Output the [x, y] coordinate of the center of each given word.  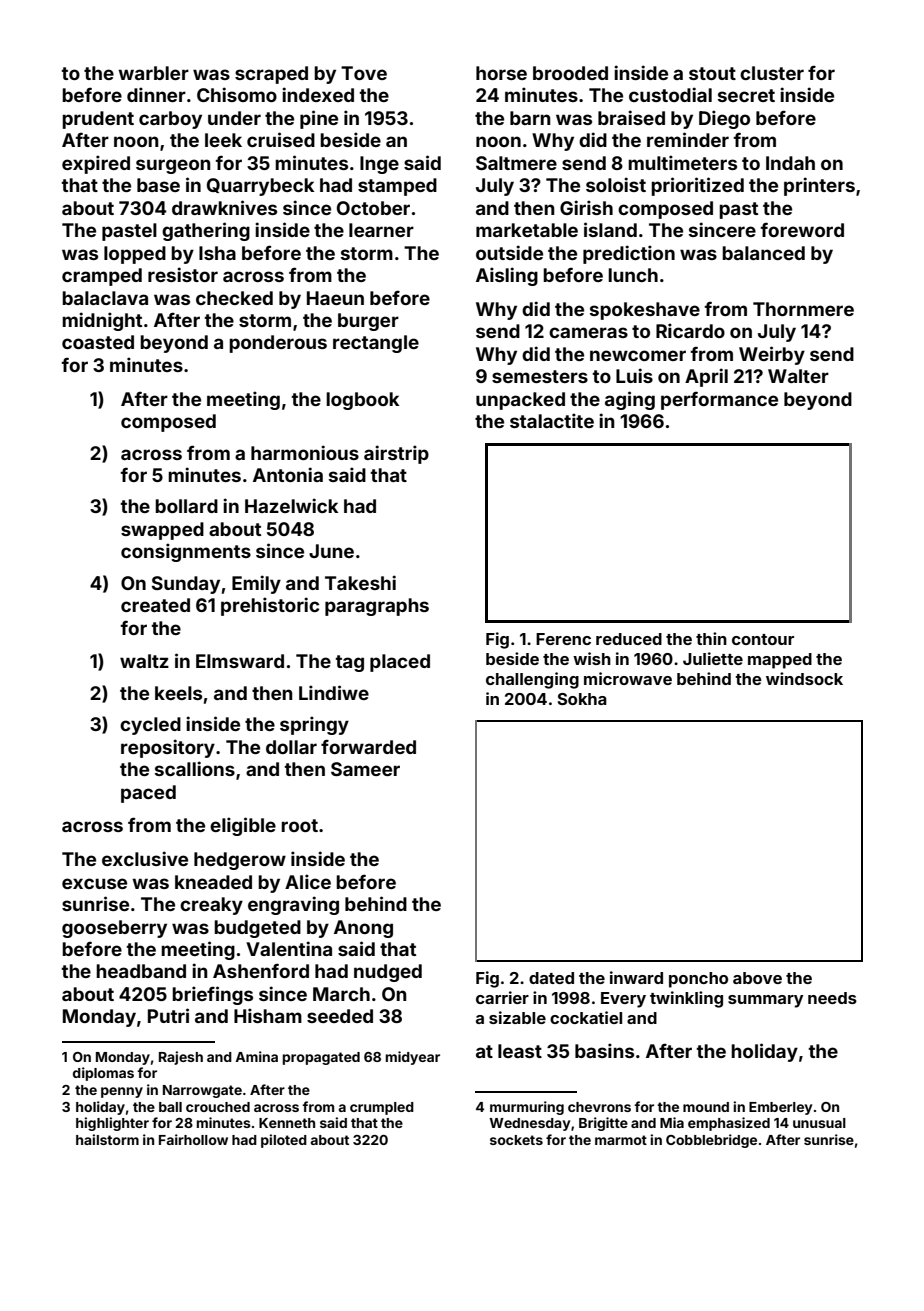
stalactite [552, 420]
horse [501, 73]
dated [551, 978]
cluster [772, 73]
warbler [153, 73]
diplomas [103, 1074]
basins [604, 1050]
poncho [698, 980]
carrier [502, 997]
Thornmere [803, 309]
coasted [98, 342]
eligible [243, 826]
